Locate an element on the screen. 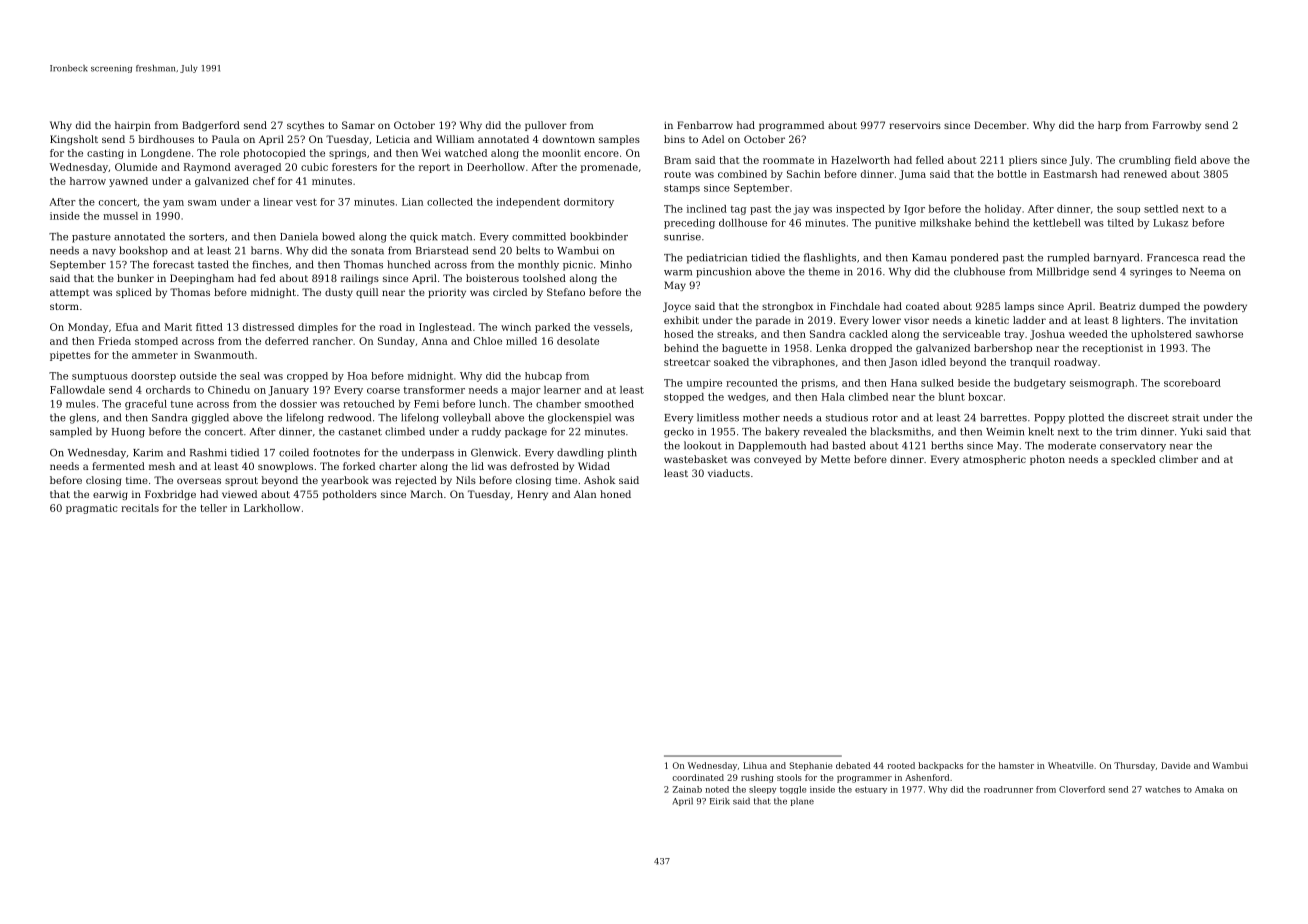 The height and width of the screenshot is (924, 1308). atmospheric is located at coordinates (994, 460).
